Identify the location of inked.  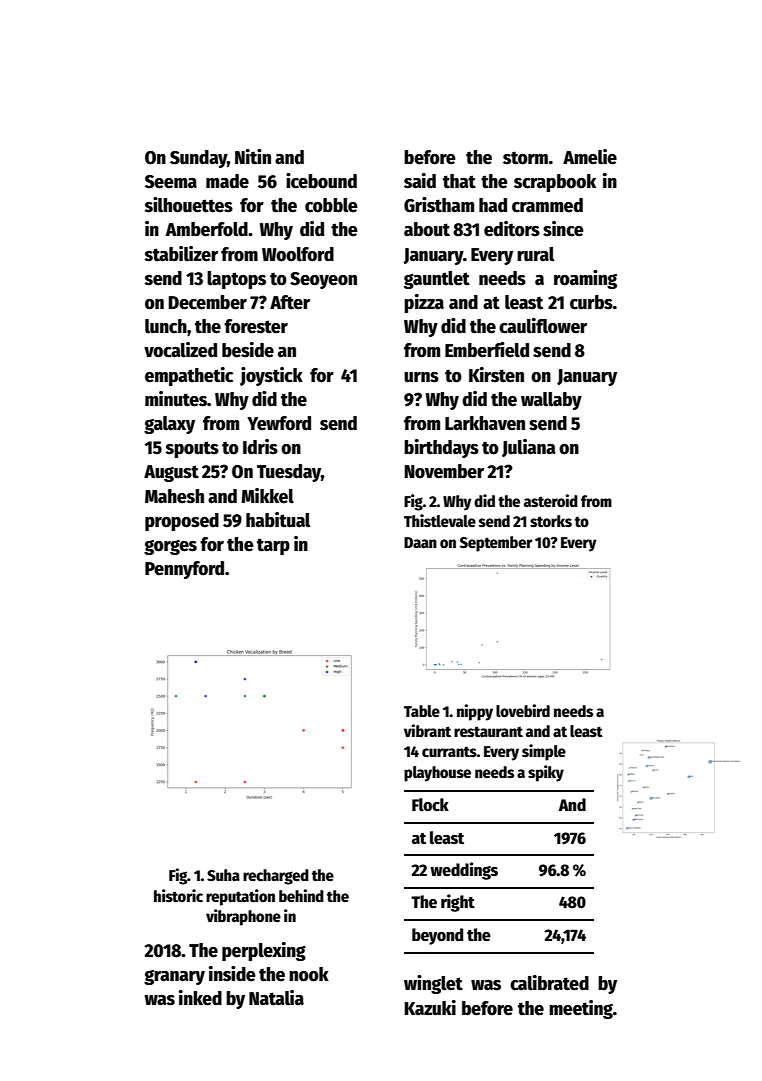
(200, 998).
